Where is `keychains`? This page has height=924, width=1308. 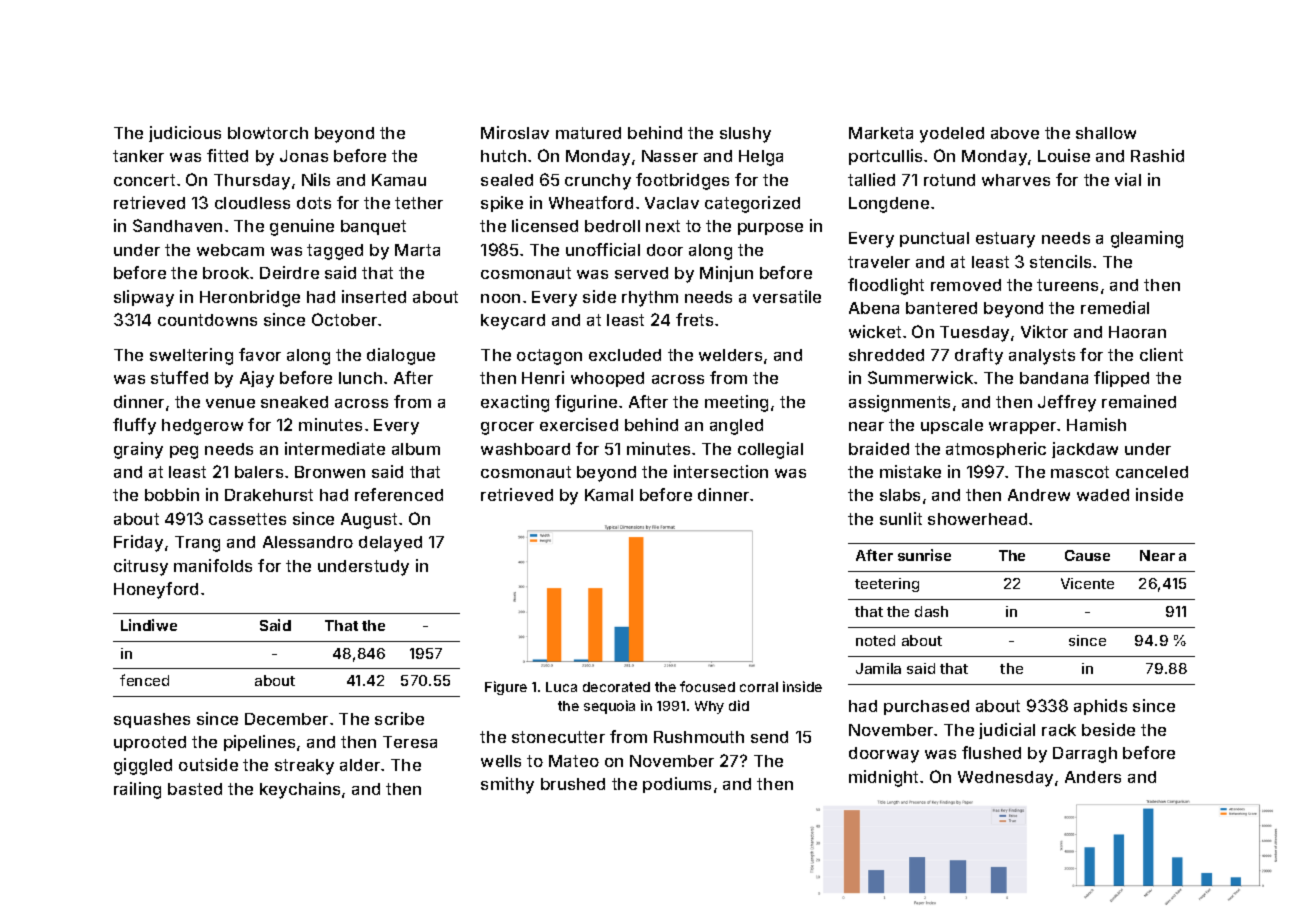
keychains is located at coordinates (300, 790).
